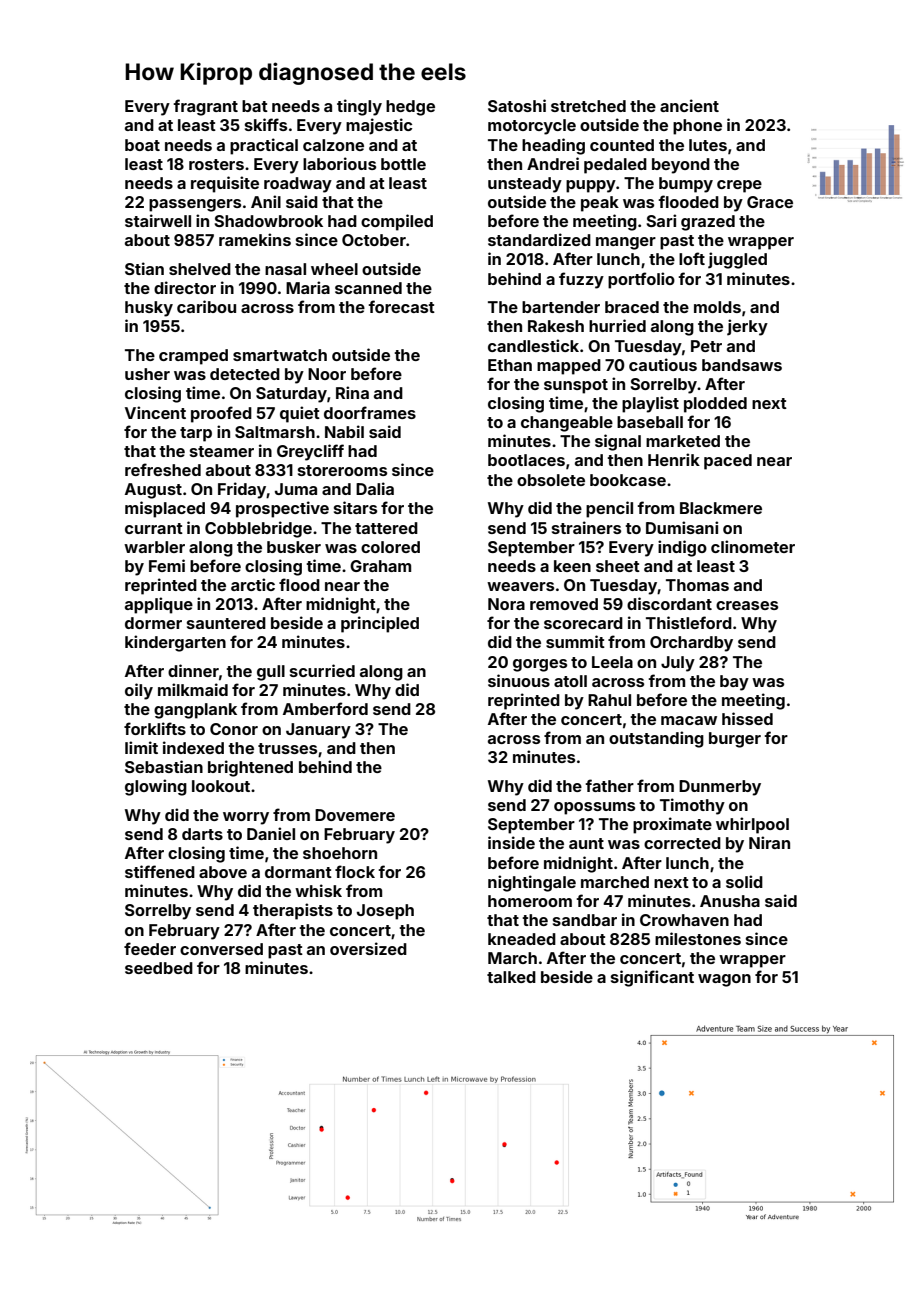 The image size is (924, 1314). Describe the element at coordinates (141, 747) in the document. I see `limit` at that location.
